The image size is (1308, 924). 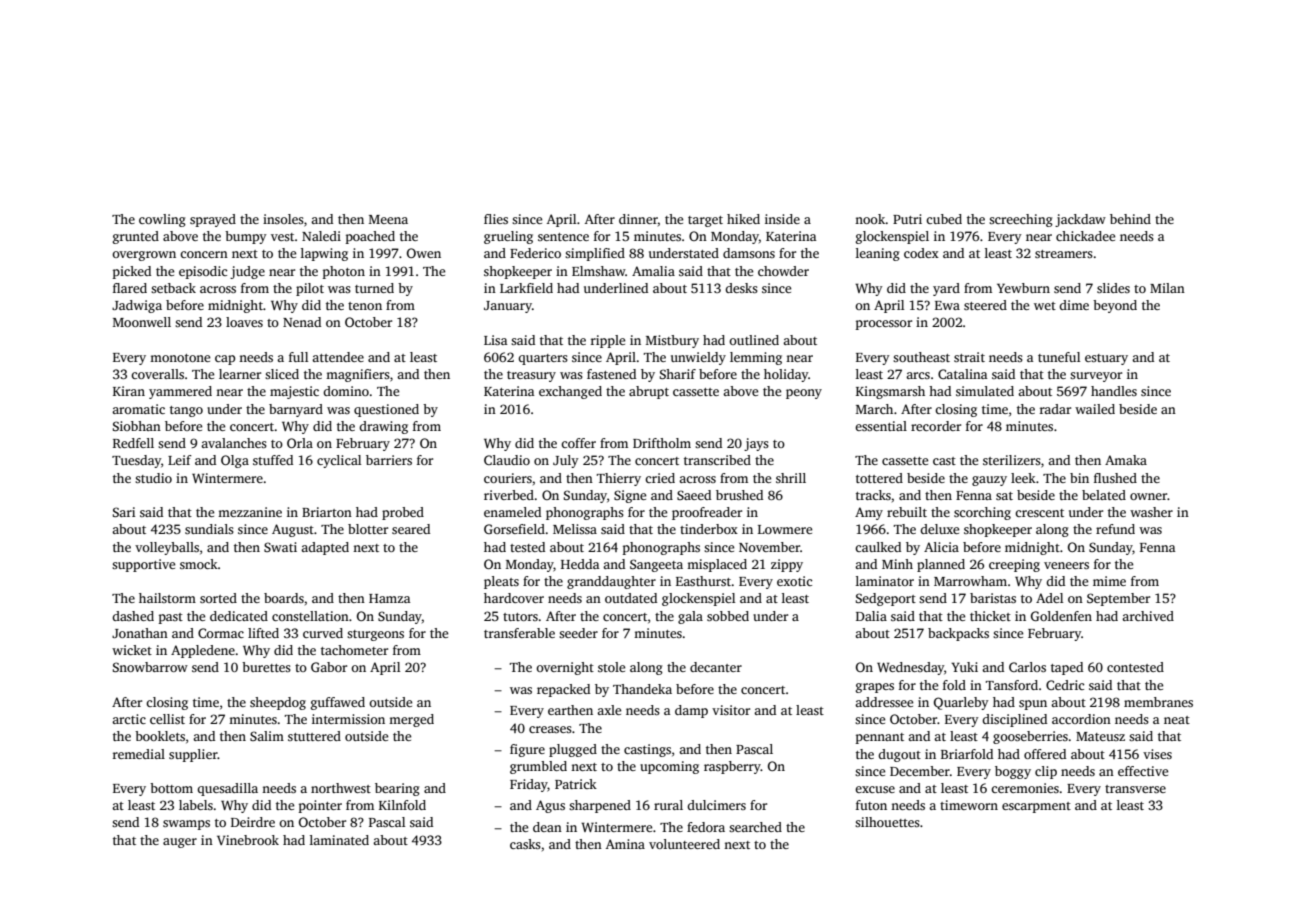 I want to click on dinner, so click(x=638, y=219).
